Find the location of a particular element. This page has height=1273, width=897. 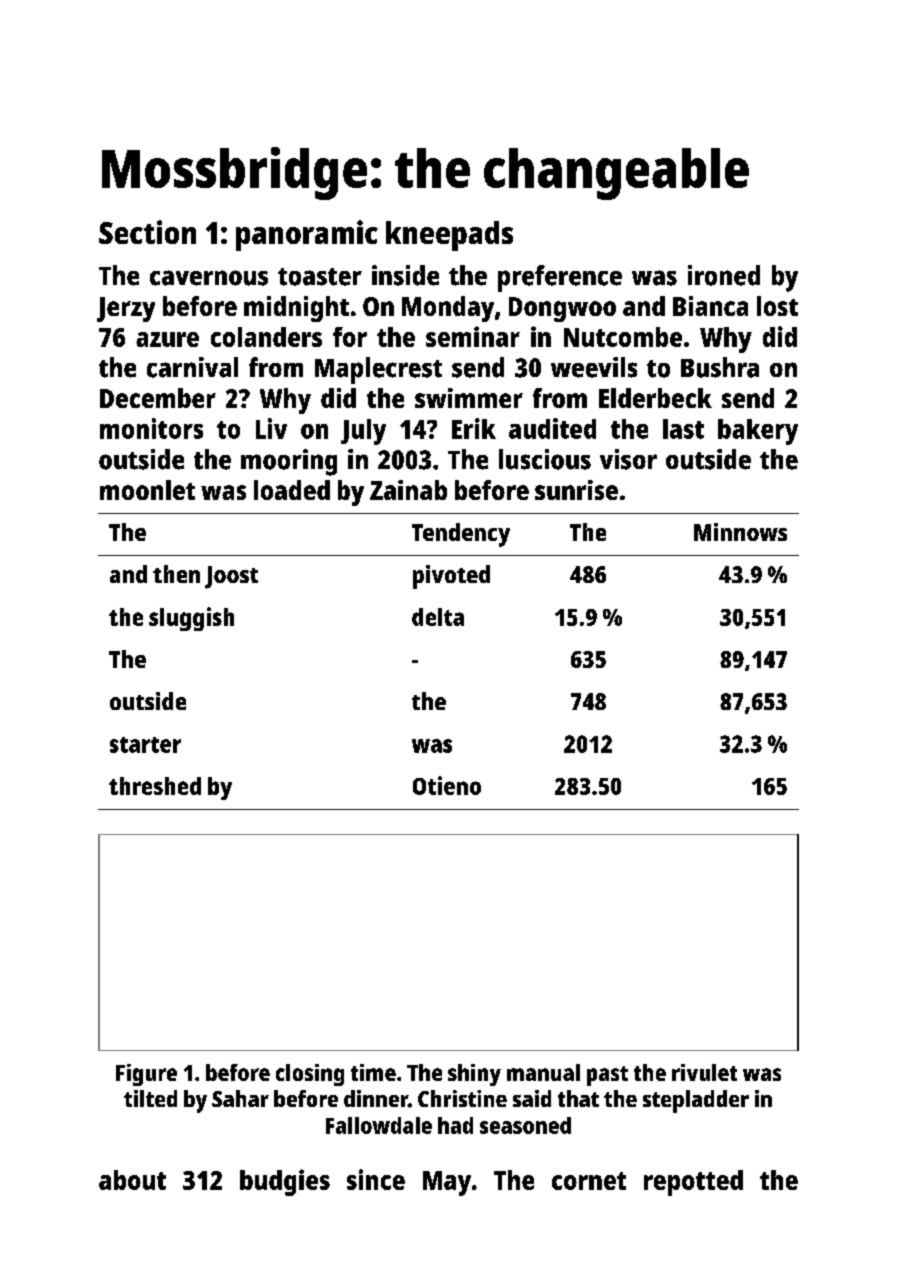

Minnows is located at coordinates (740, 532).
